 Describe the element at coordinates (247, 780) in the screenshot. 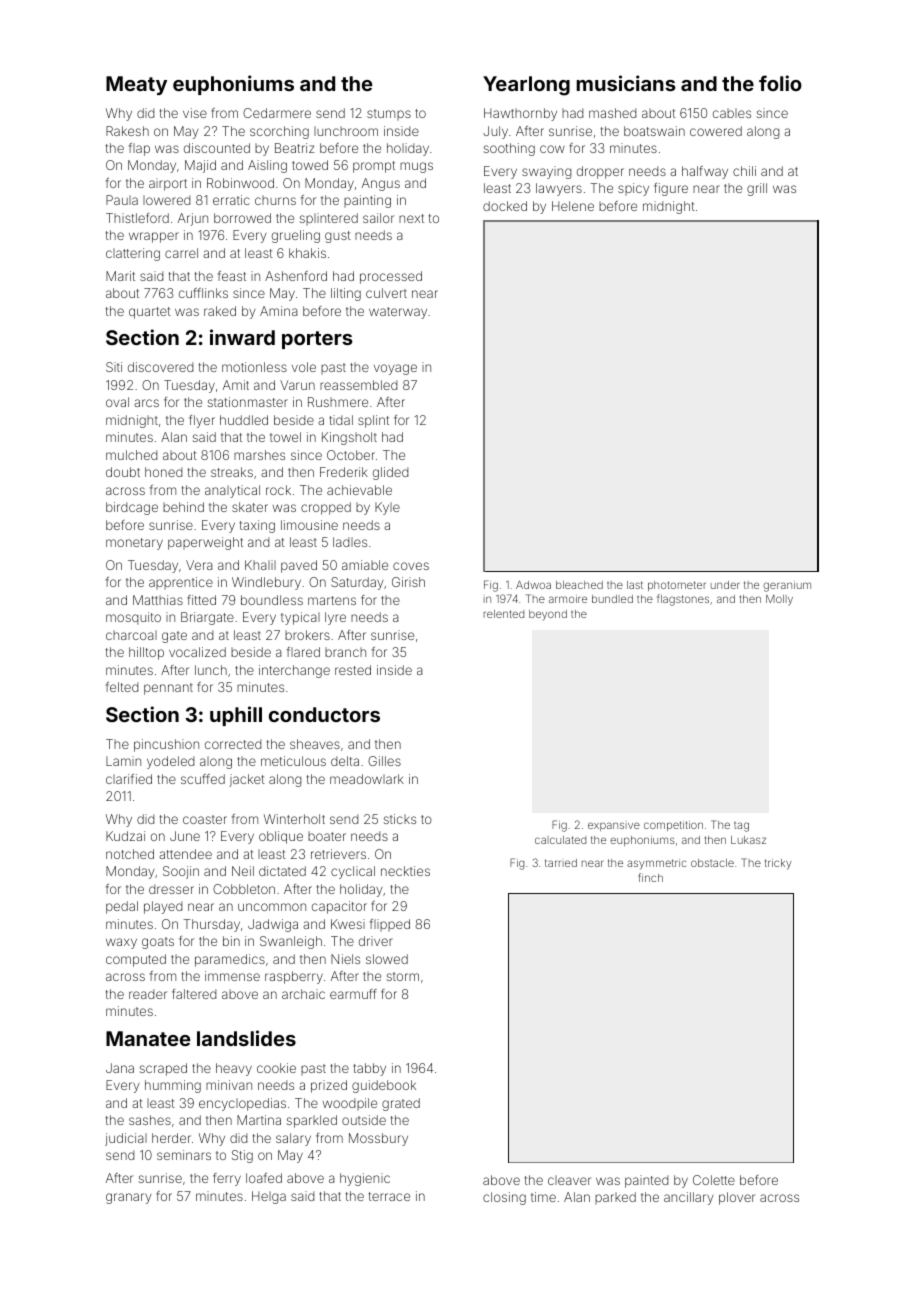

I see `jacket` at that location.
